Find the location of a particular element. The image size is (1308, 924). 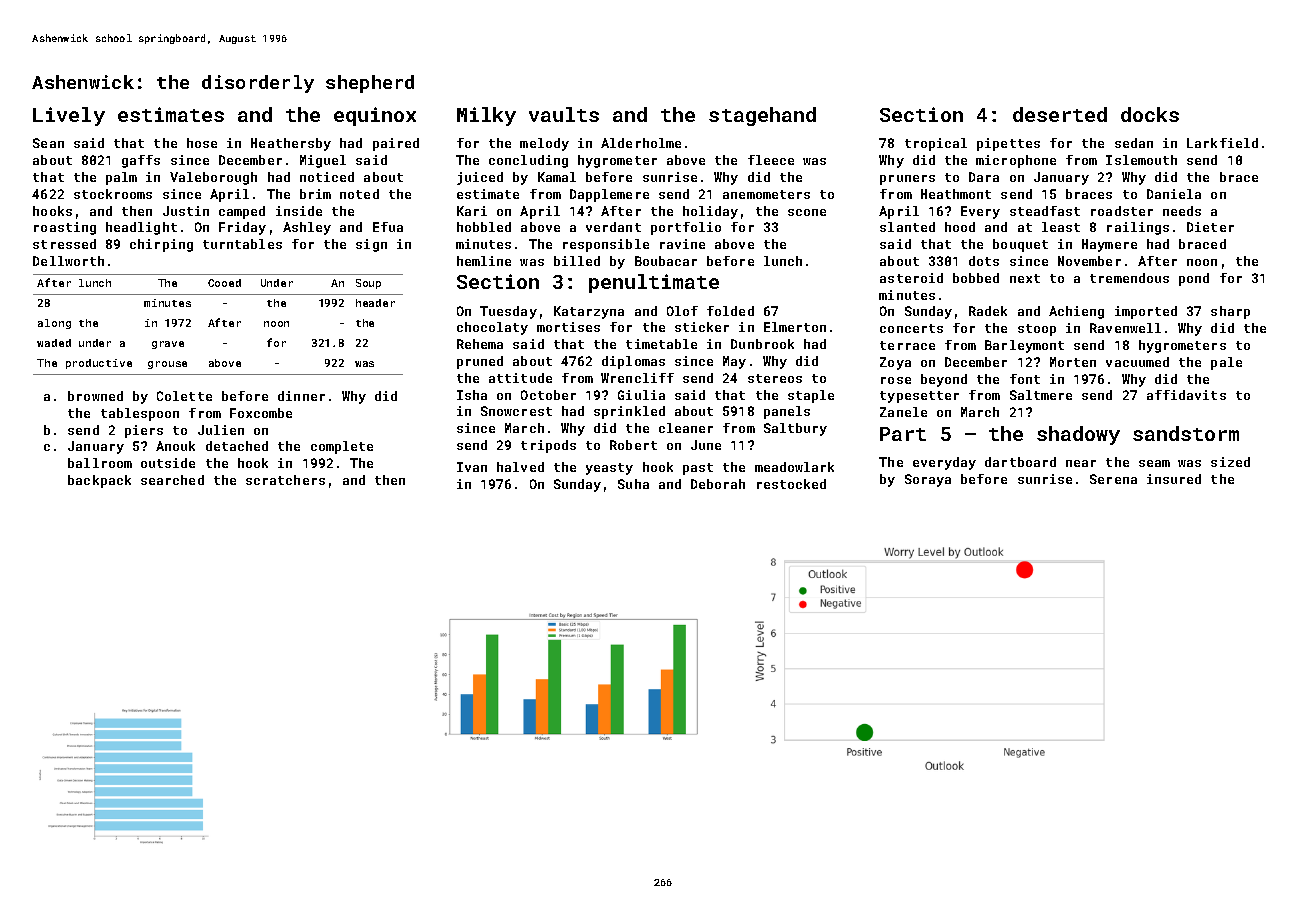

complete is located at coordinates (342, 447).
